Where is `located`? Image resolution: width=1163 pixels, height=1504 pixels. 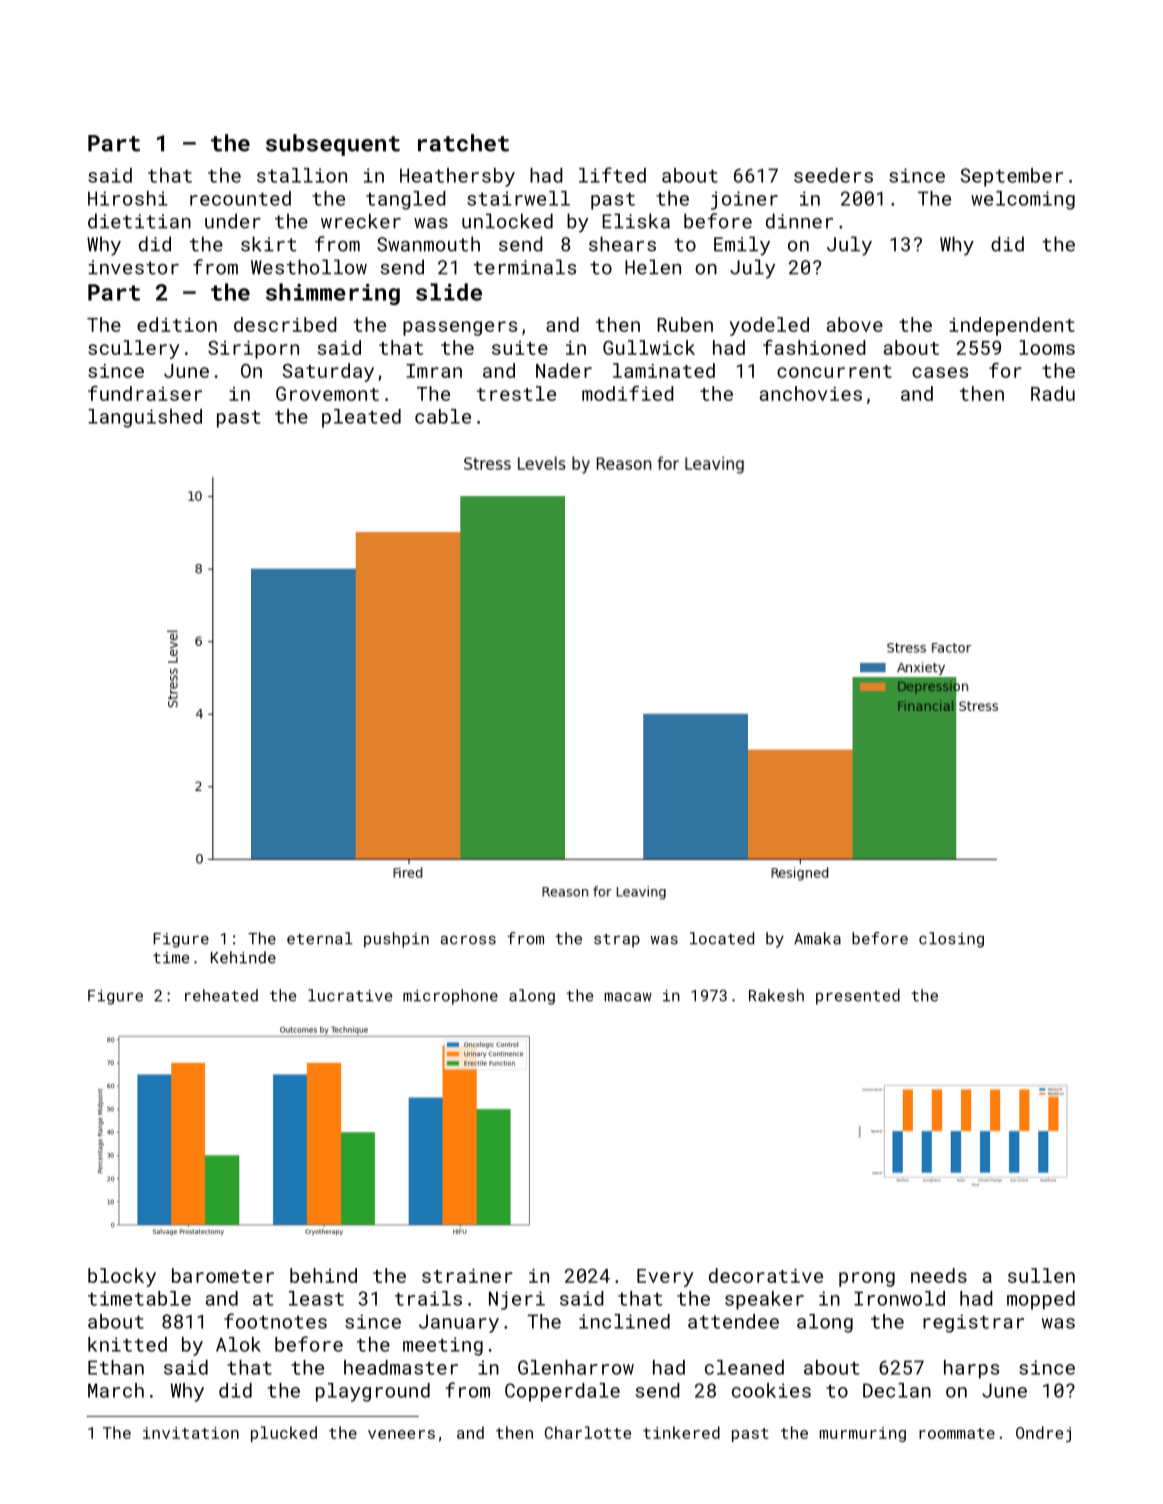
located is located at coordinates (722, 938).
